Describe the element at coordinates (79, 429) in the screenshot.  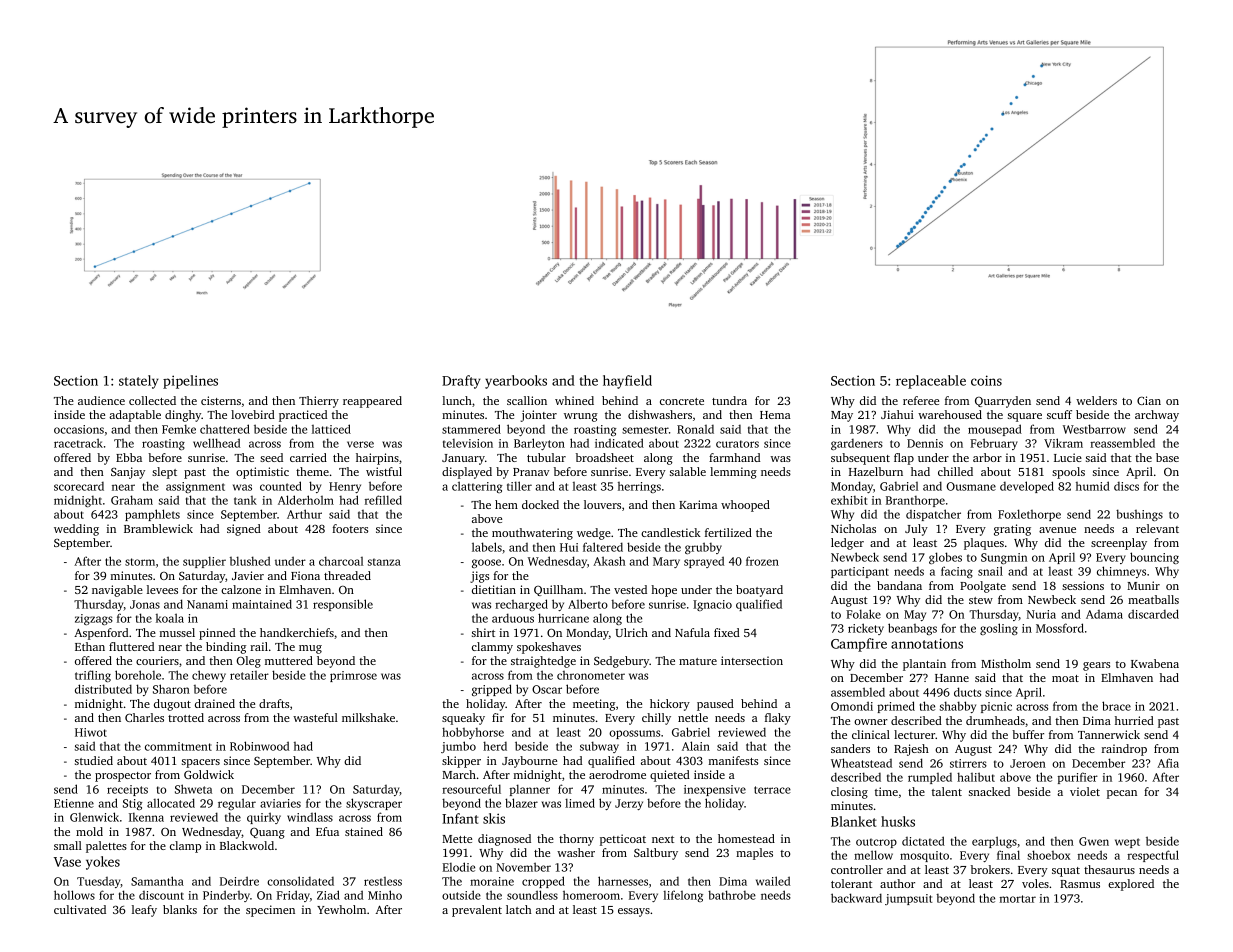
I see `occasions` at that location.
